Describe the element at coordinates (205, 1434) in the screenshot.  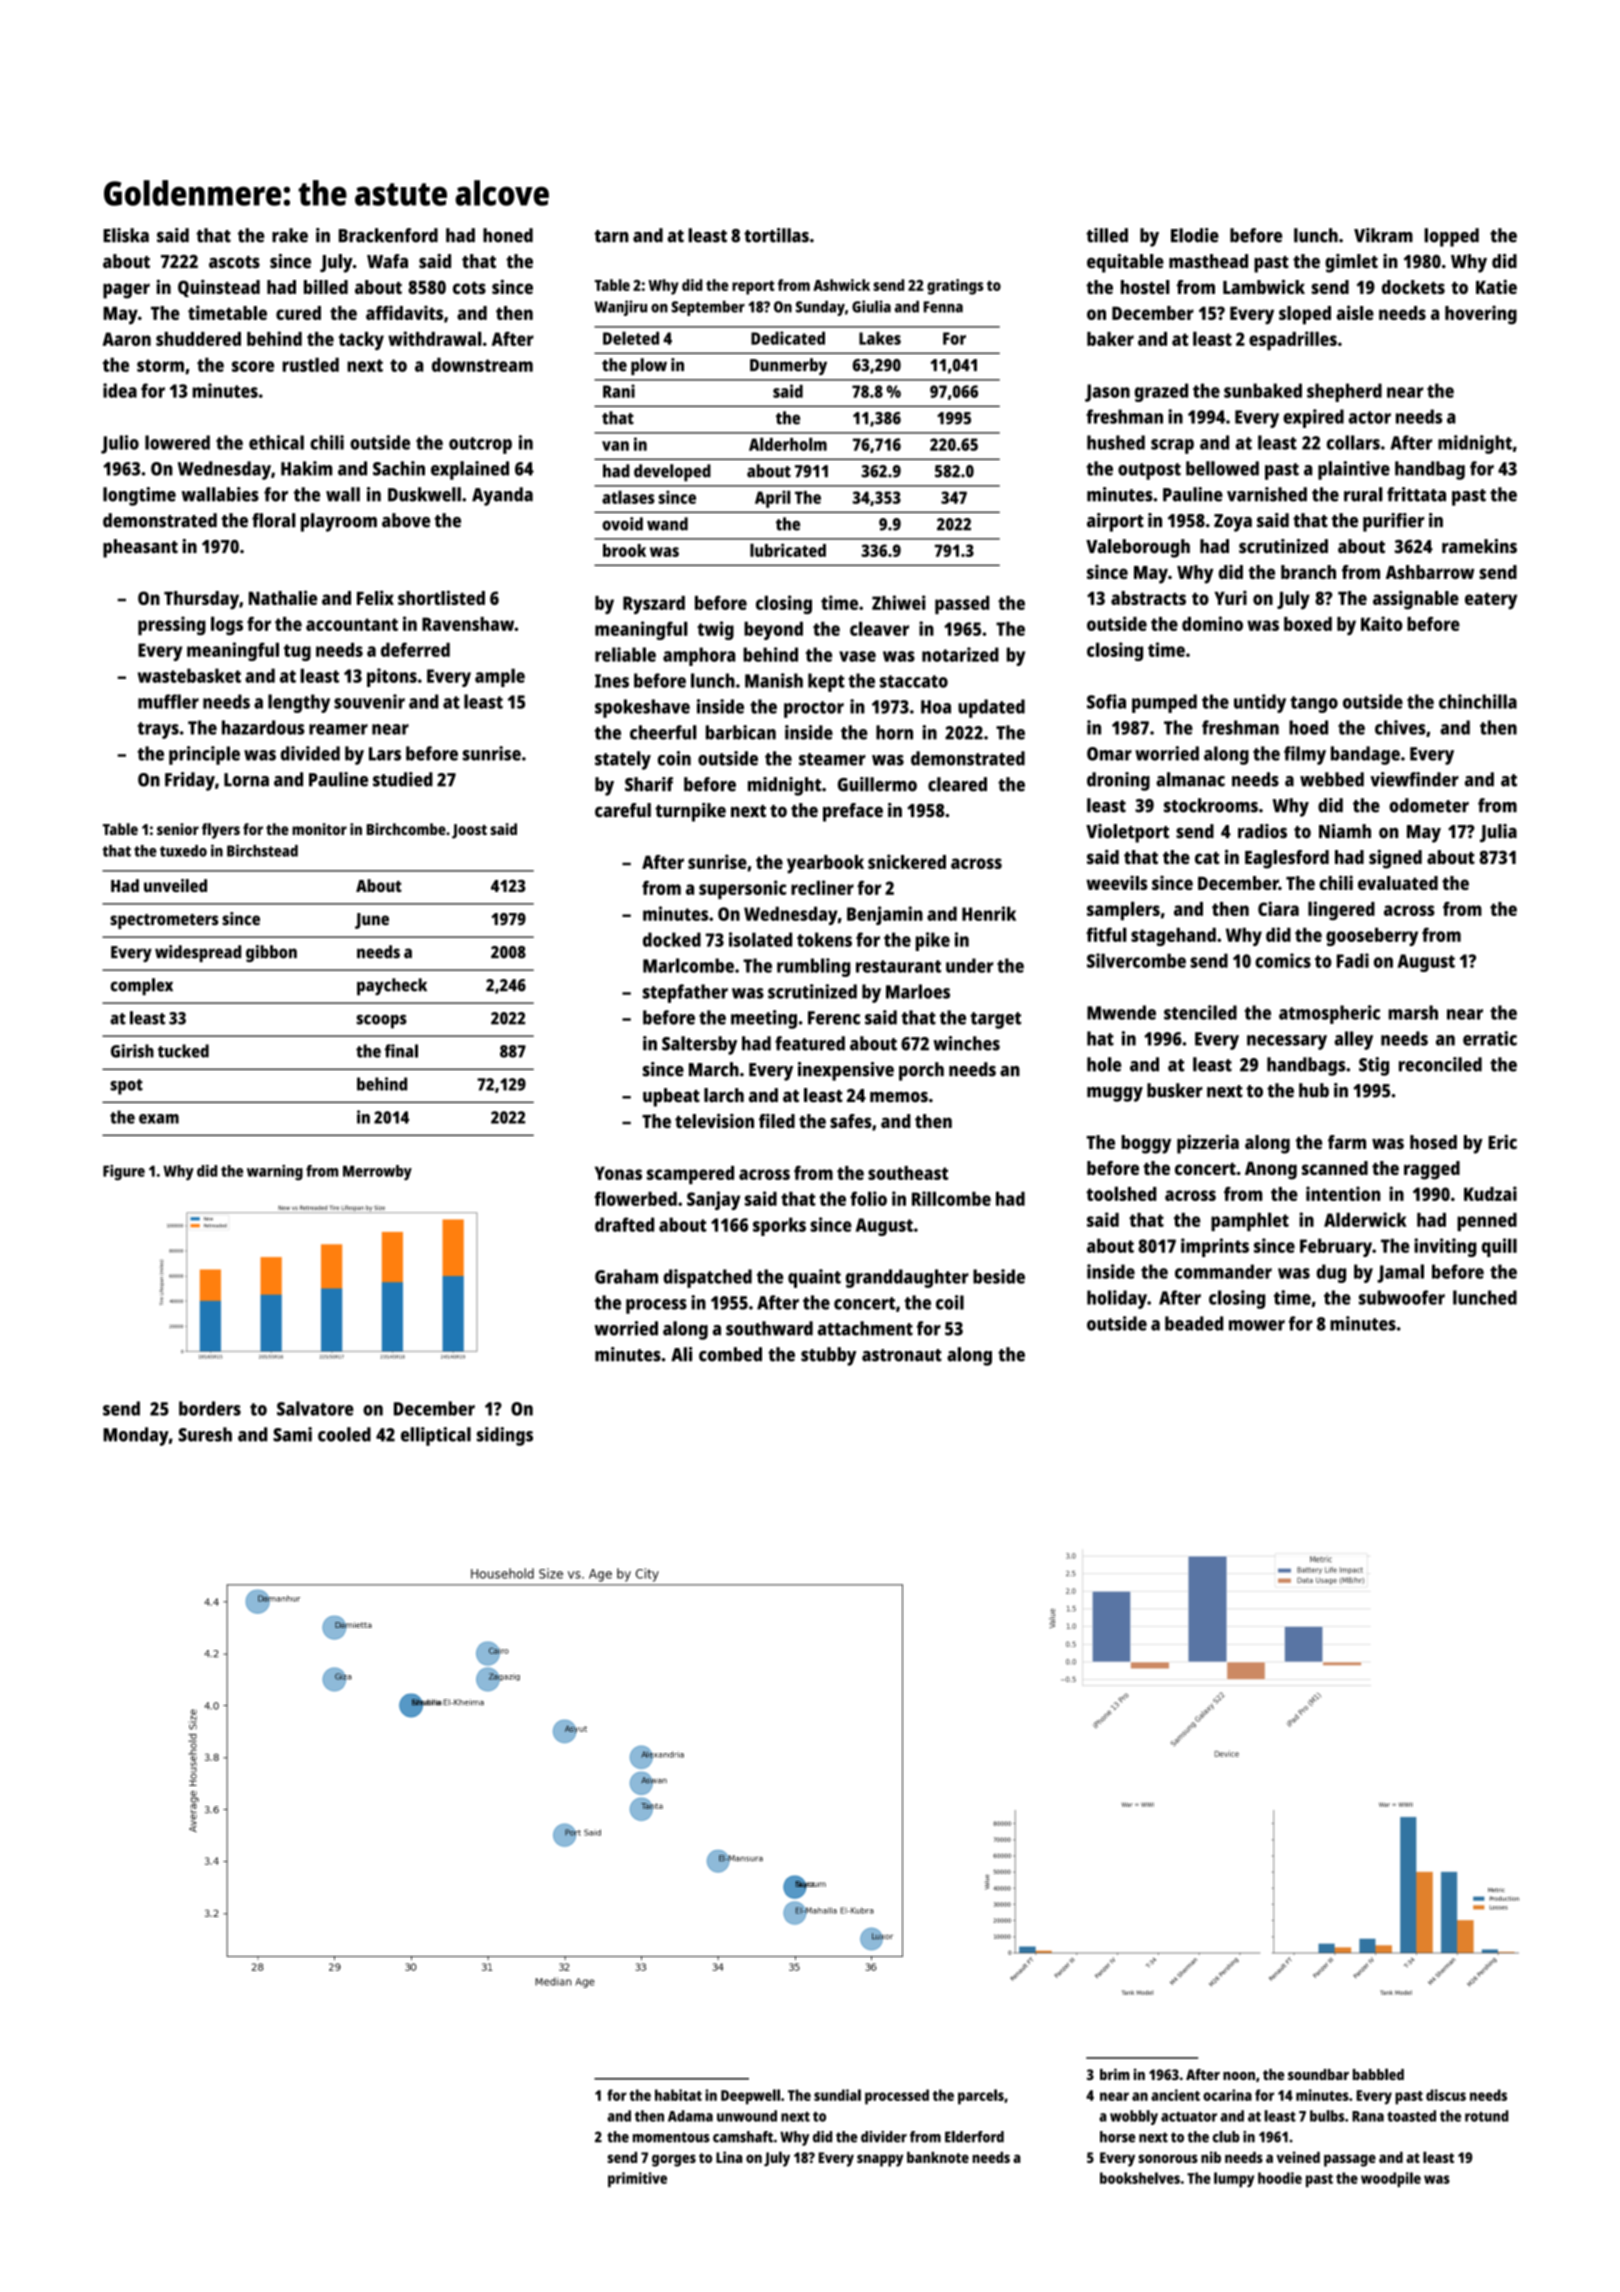
I see `Suresh` at that location.
